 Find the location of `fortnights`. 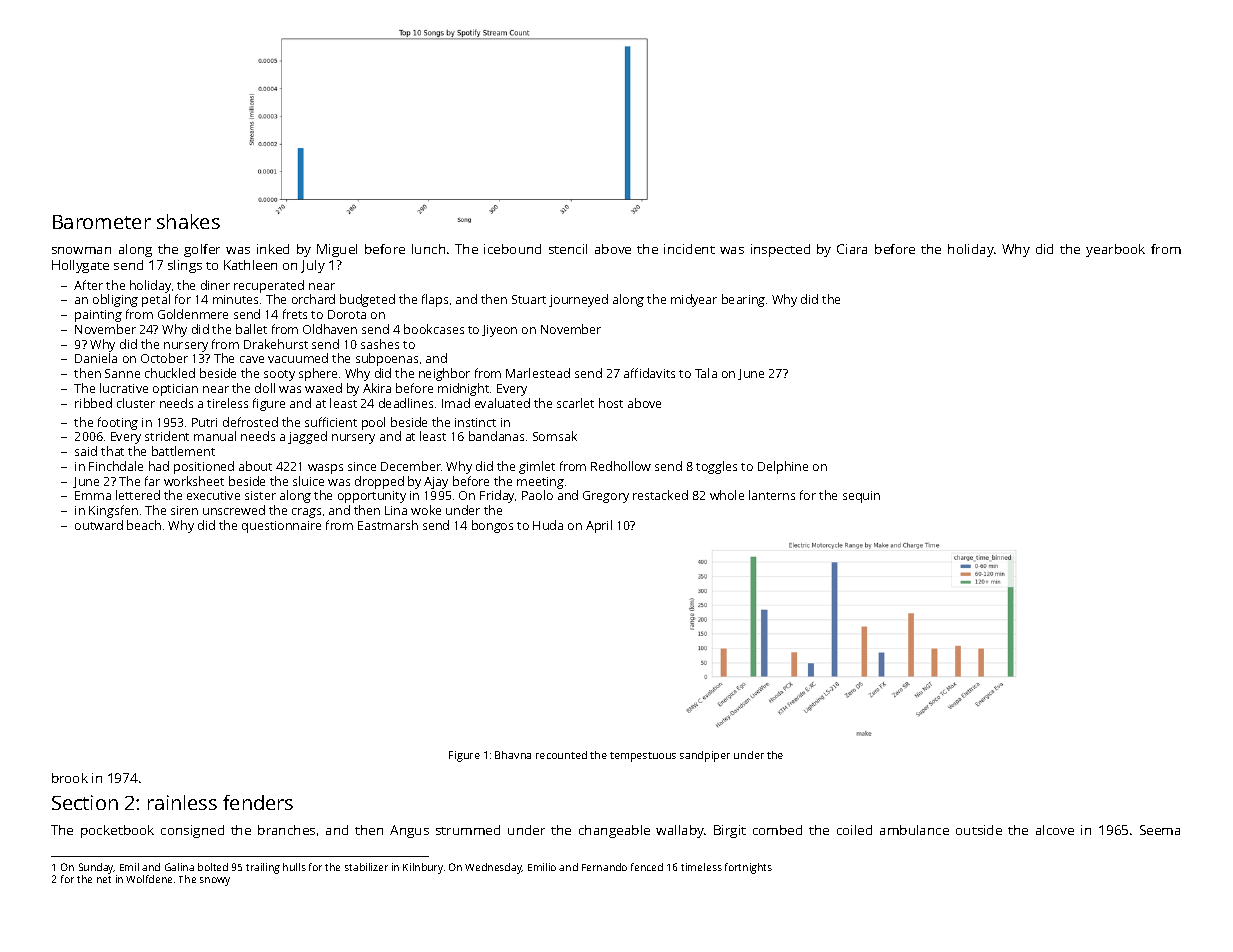

fortnights is located at coordinates (748, 868).
